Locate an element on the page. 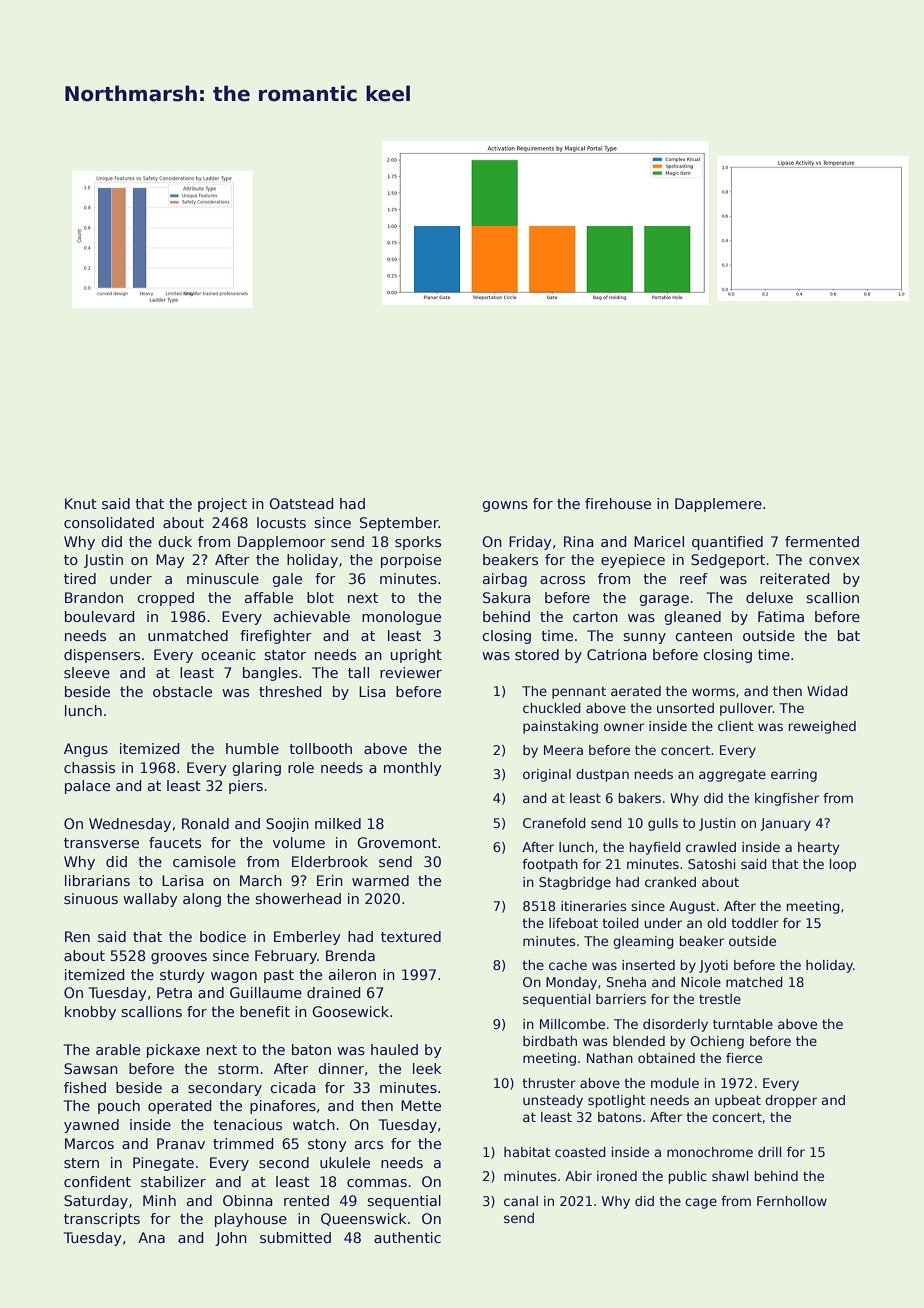 The height and width of the image is (1308, 924). transcripts is located at coordinates (102, 1220).
